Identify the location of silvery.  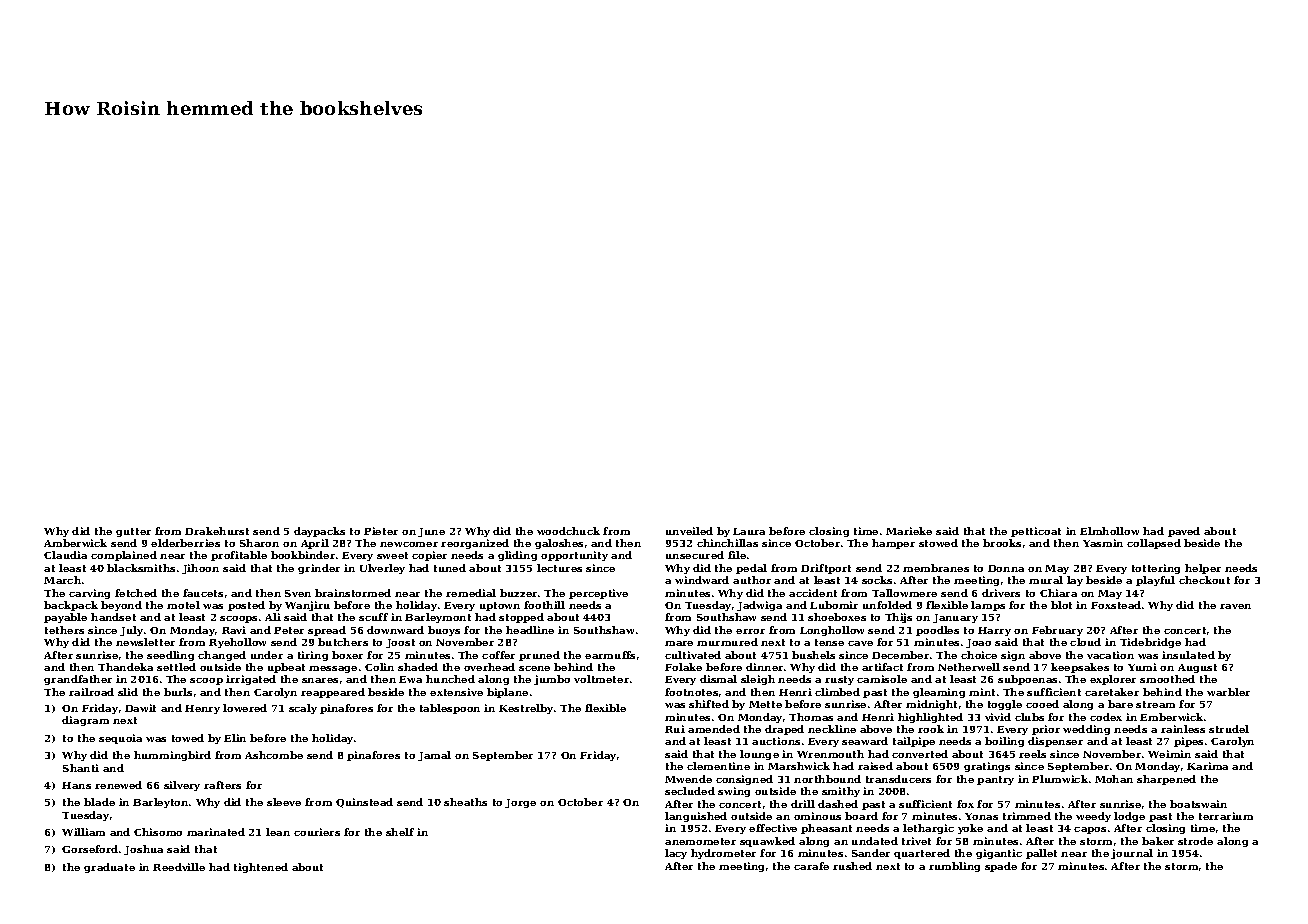
(182, 786).
